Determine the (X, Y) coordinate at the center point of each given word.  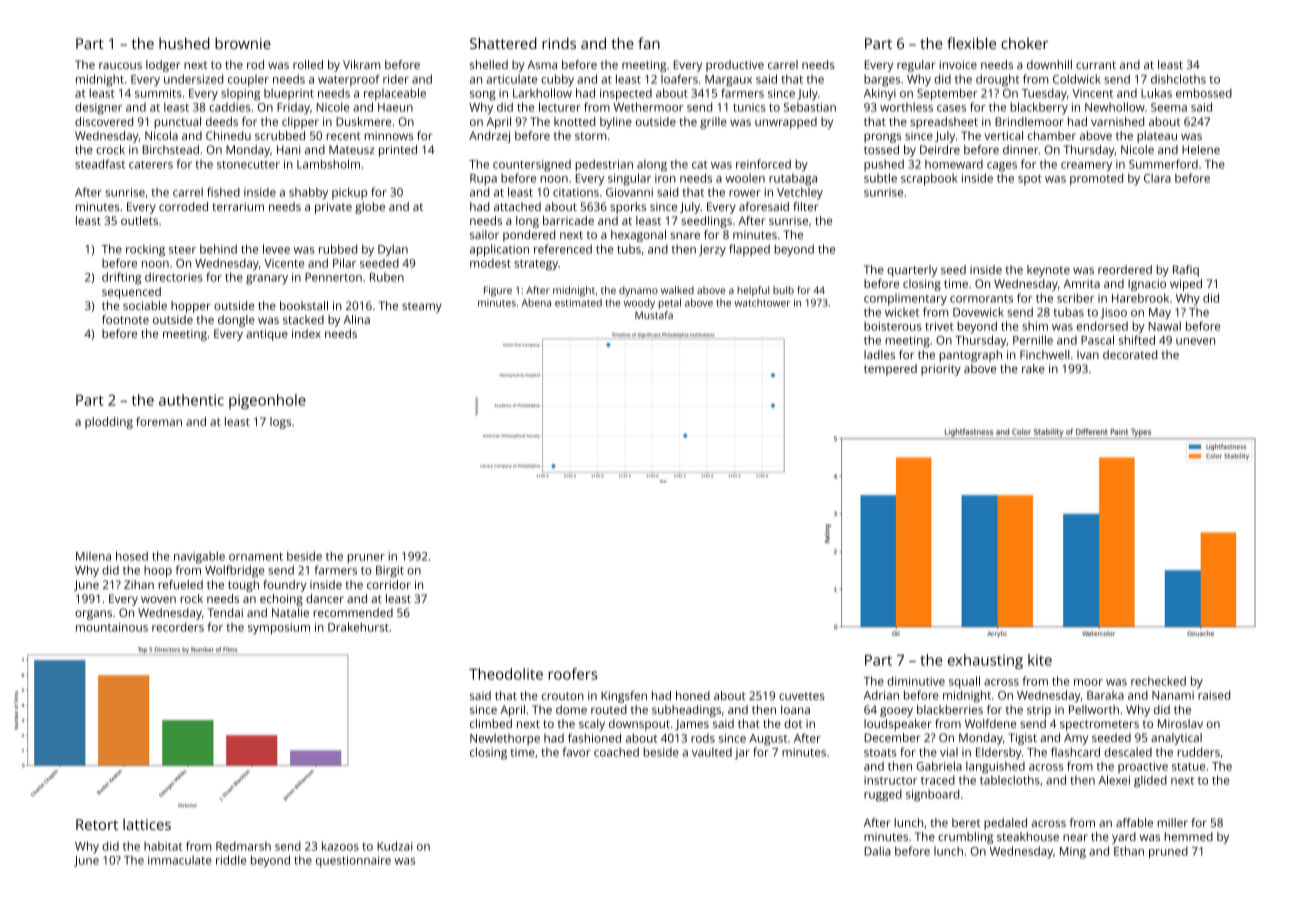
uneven (1195, 341)
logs (280, 423)
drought (997, 80)
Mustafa (654, 315)
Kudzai (395, 846)
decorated (1130, 354)
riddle (231, 860)
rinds (559, 43)
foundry (284, 586)
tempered (890, 370)
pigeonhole (267, 401)
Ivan (1088, 355)
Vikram (361, 64)
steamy (422, 307)
